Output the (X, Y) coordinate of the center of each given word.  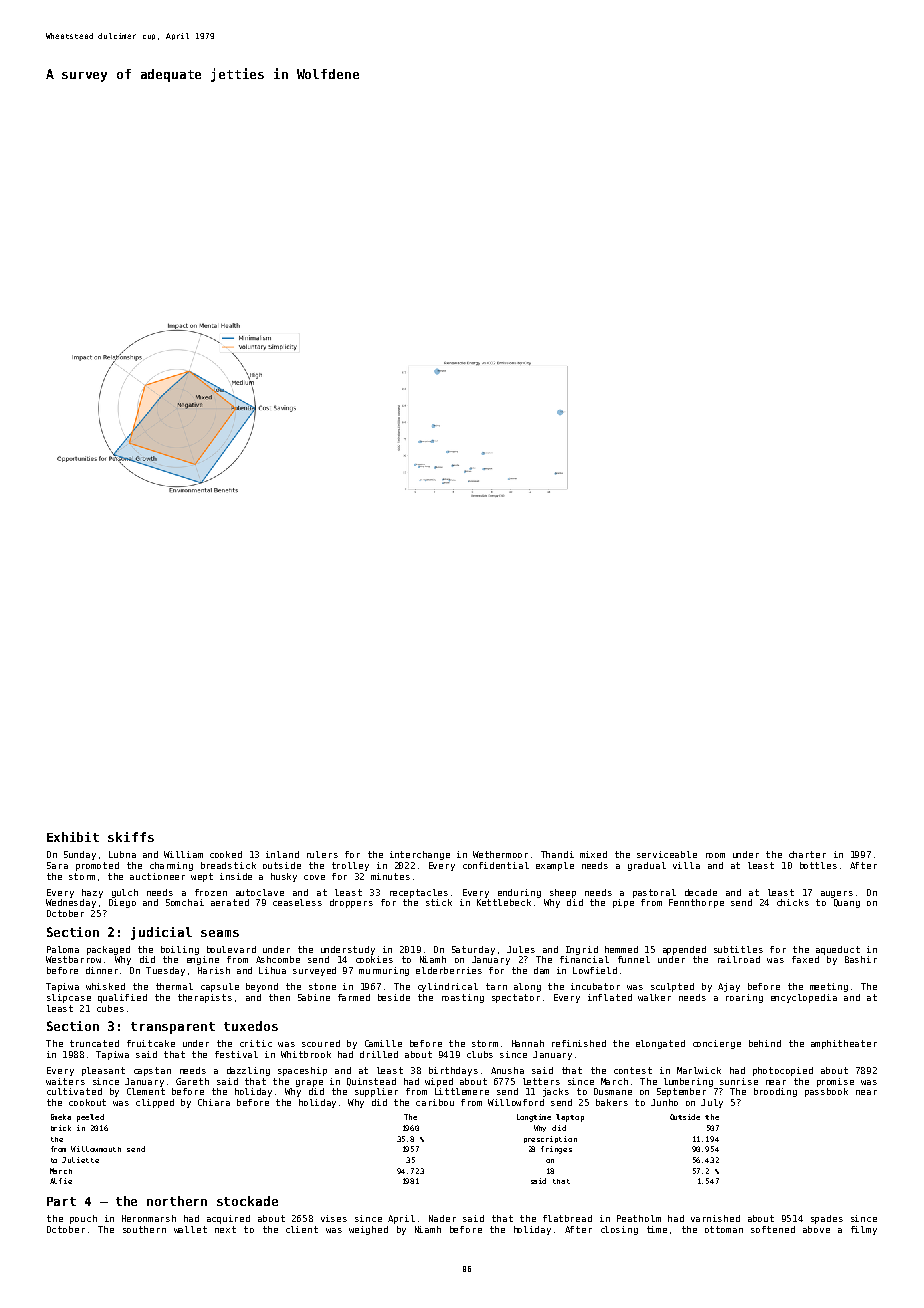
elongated (660, 1044)
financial (584, 959)
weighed (368, 1230)
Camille (383, 1043)
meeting (829, 987)
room (715, 855)
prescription (550, 1139)
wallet (190, 1229)
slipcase (69, 998)
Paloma (63, 949)
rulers (322, 854)
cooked (226, 854)
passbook (826, 1092)
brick (61, 1128)
